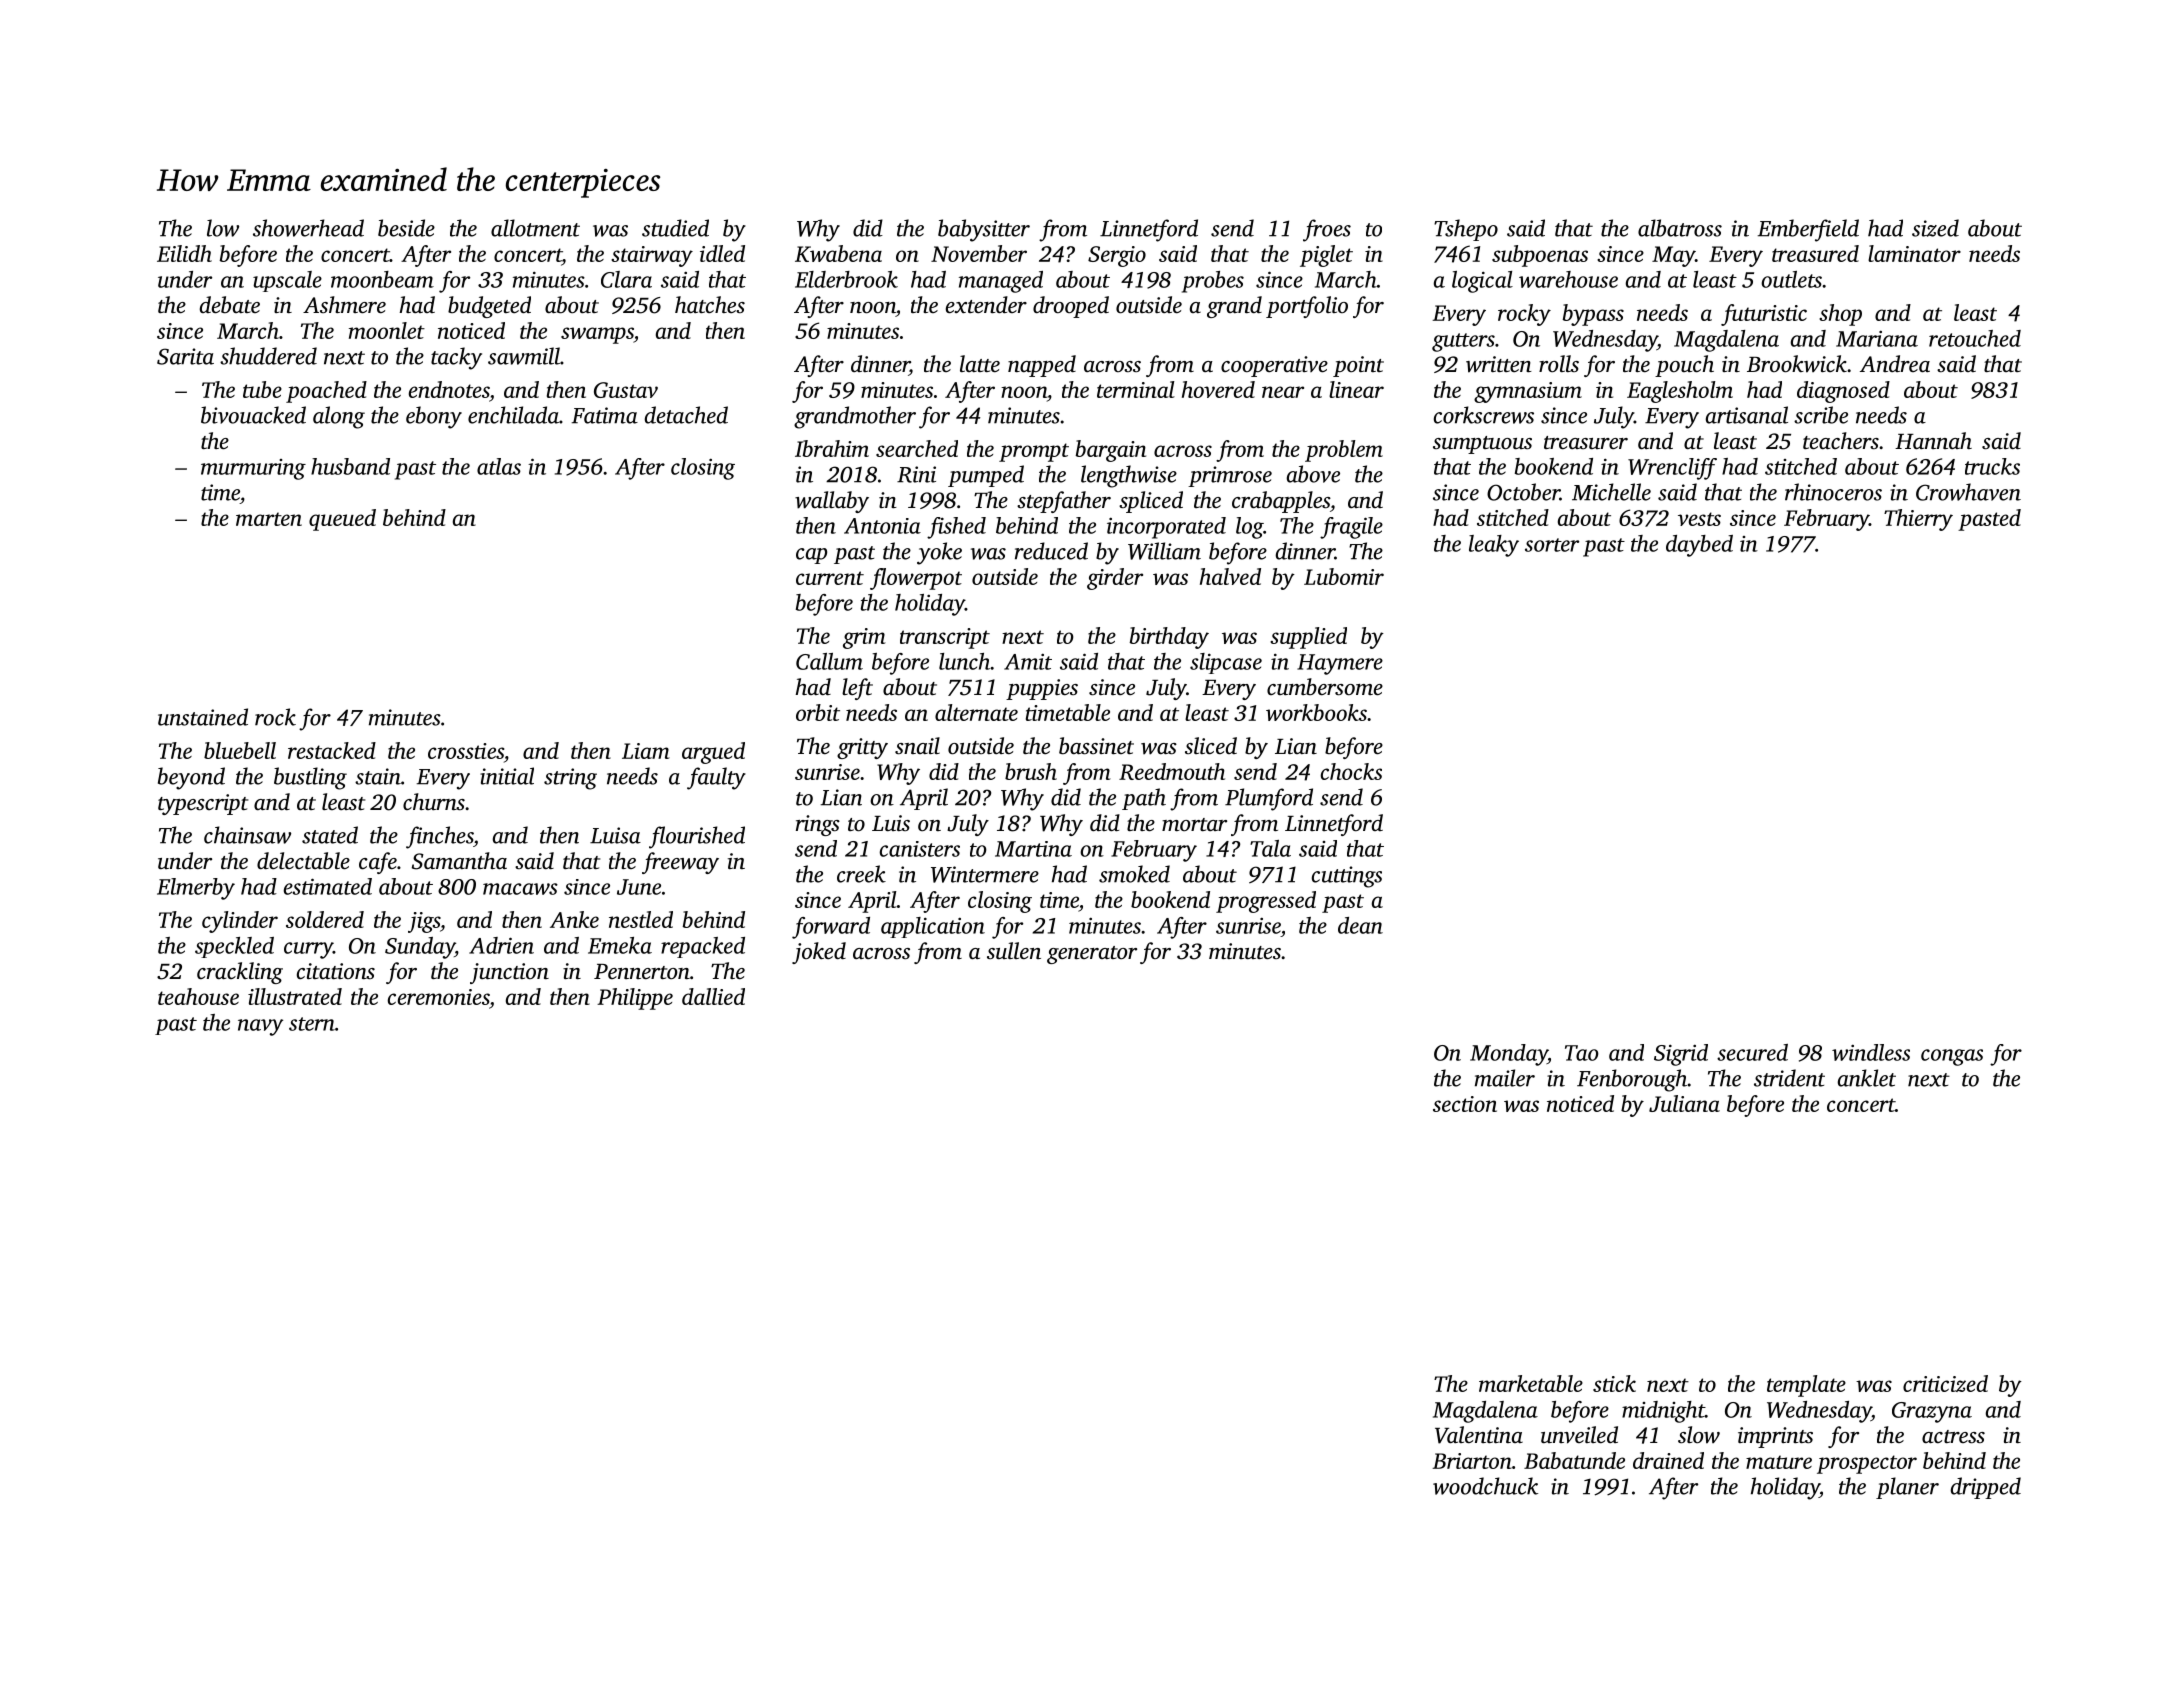 This page has height=1683, width=2178. What do you see at coordinates (406, 228) in the page?
I see `beside` at bounding box center [406, 228].
